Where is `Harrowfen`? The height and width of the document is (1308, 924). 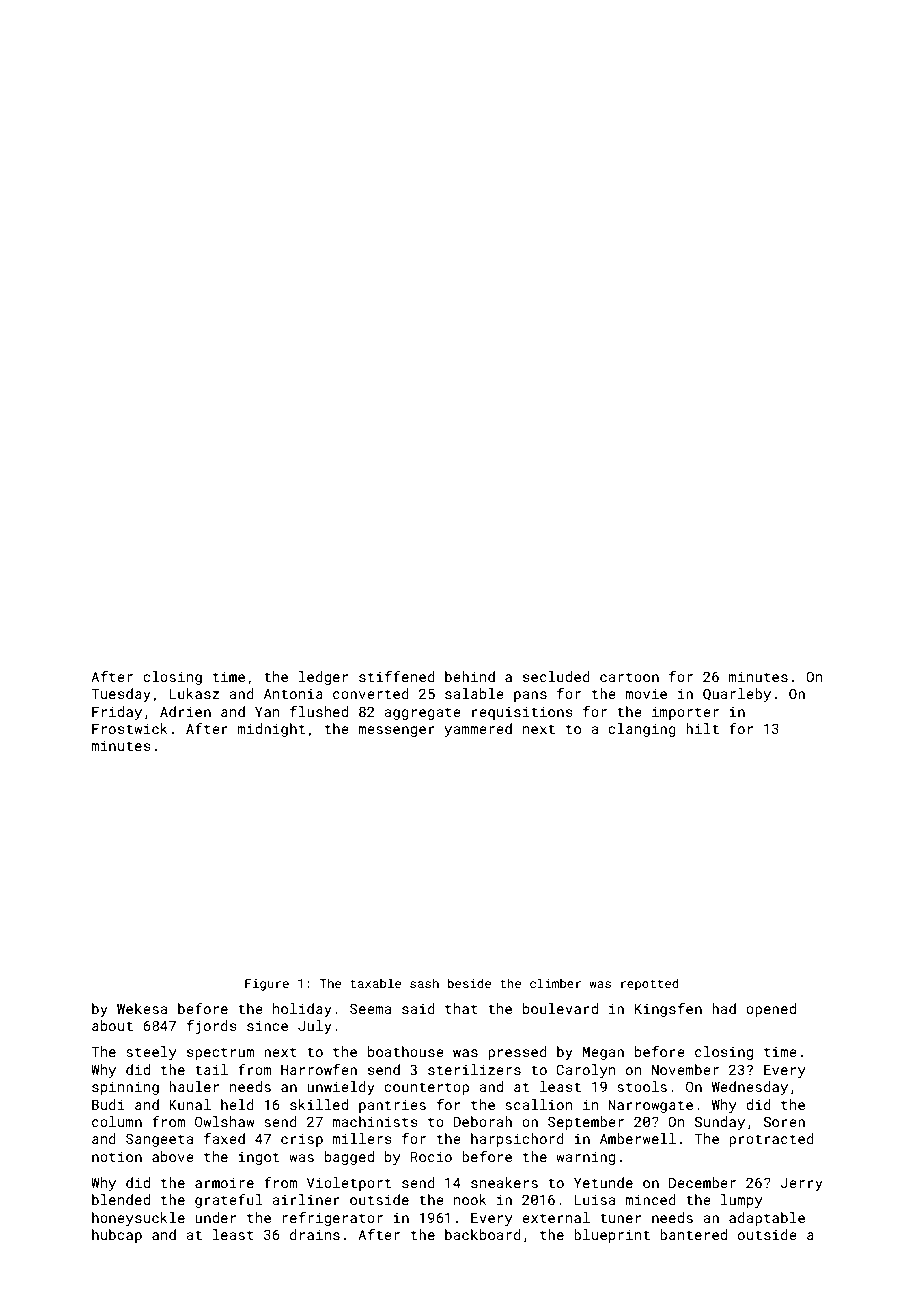
Harrowfen is located at coordinates (319, 1069).
